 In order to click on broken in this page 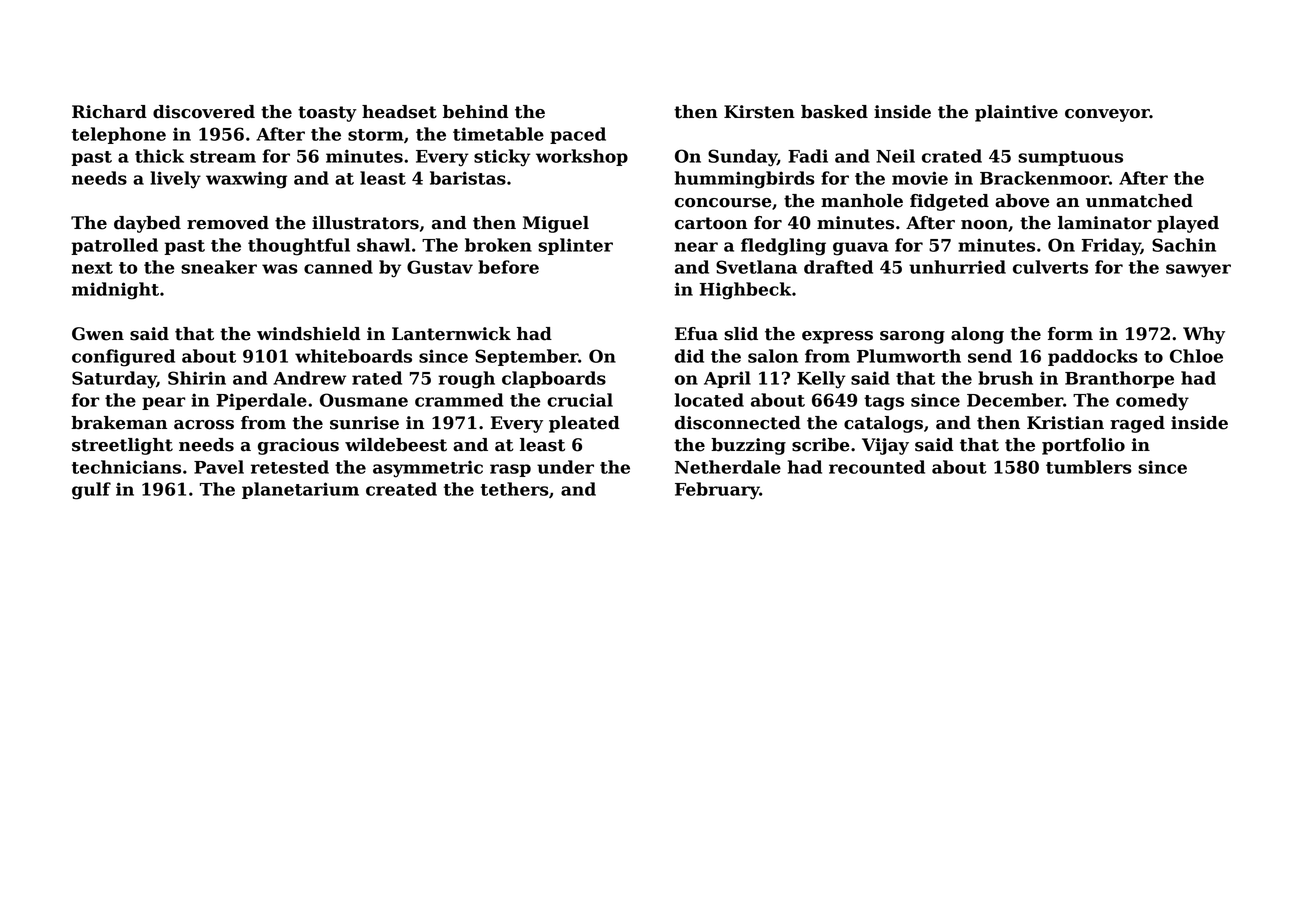, I will do `click(498, 245)`.
